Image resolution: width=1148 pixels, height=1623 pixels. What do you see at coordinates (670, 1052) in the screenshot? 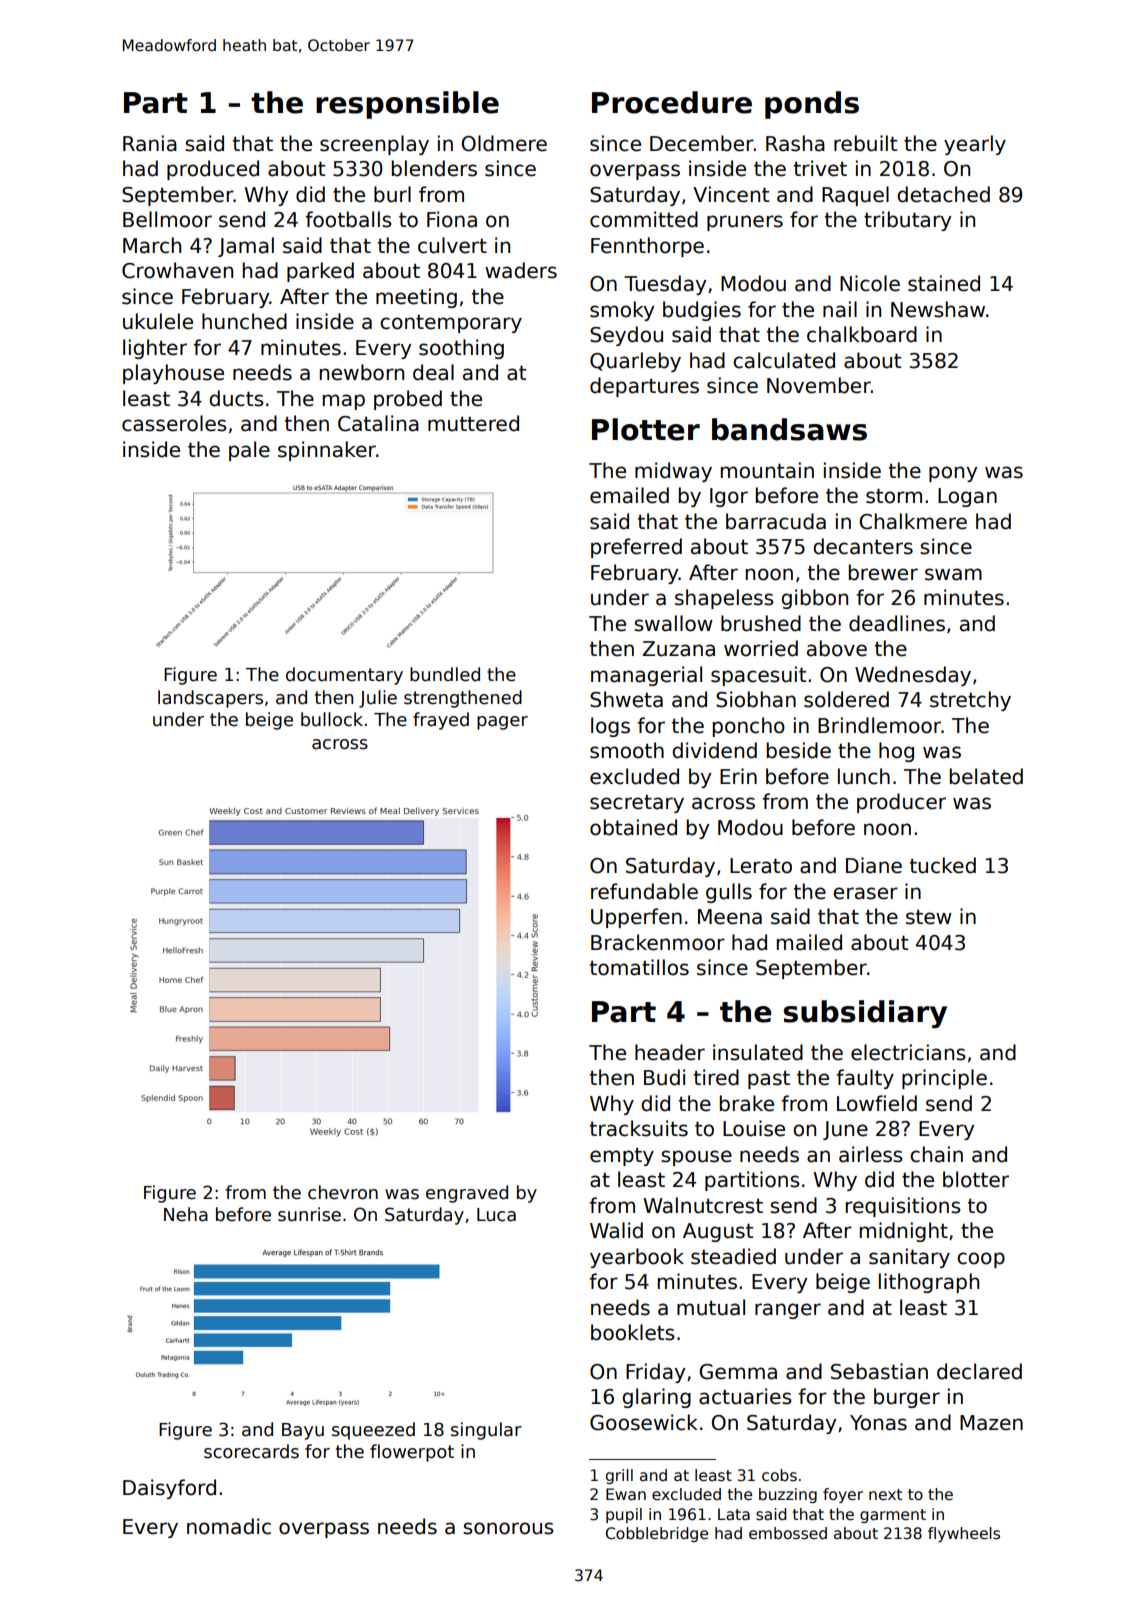
I see `header` at bounding box center [670, 1052].
